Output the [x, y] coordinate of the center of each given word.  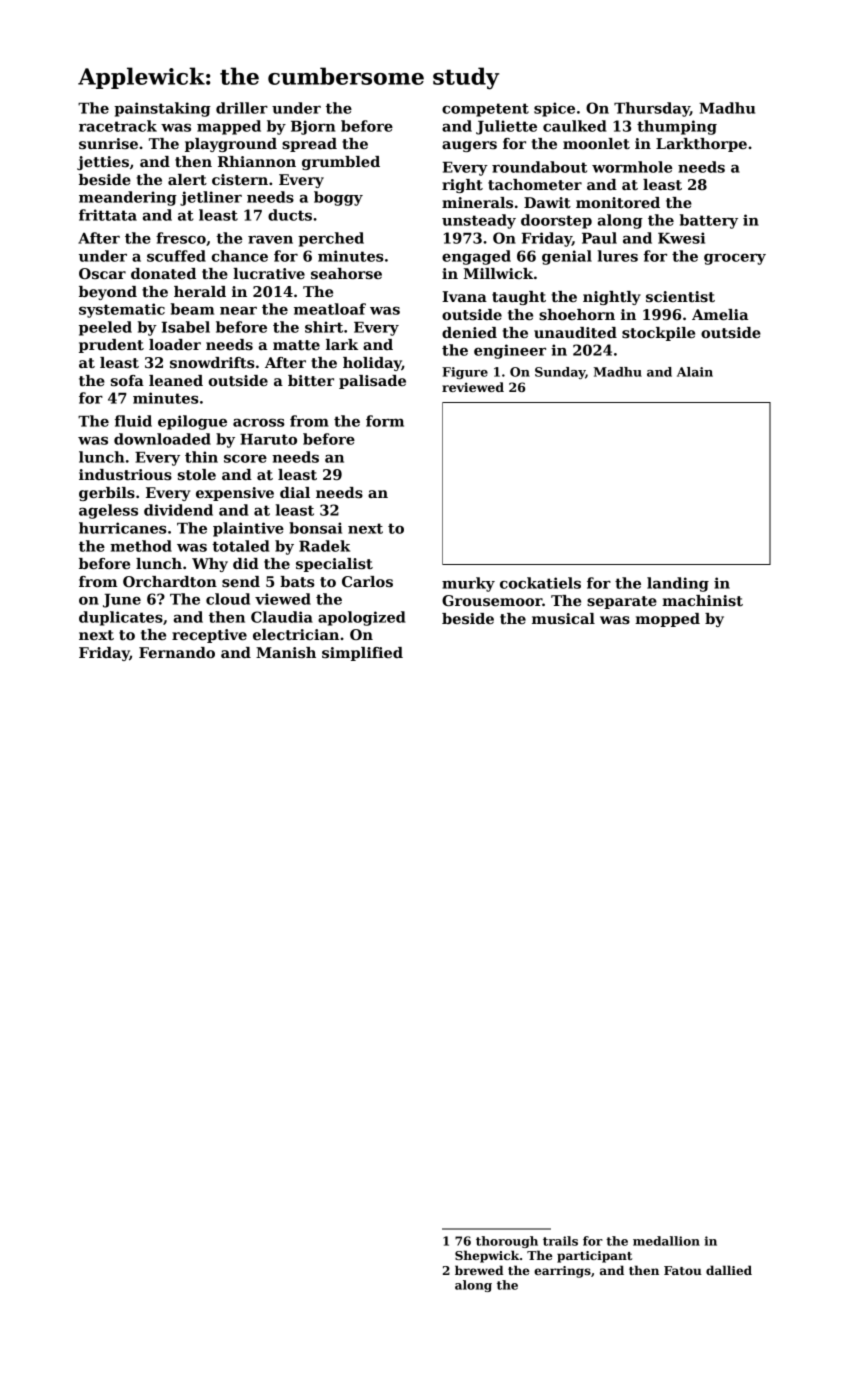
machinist [702, 600]
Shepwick [487, 1256]
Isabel [186, 327]
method [141, 546]
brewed [479, 1270]
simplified [362, 654]
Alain [695, 372]
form [385, 421]
